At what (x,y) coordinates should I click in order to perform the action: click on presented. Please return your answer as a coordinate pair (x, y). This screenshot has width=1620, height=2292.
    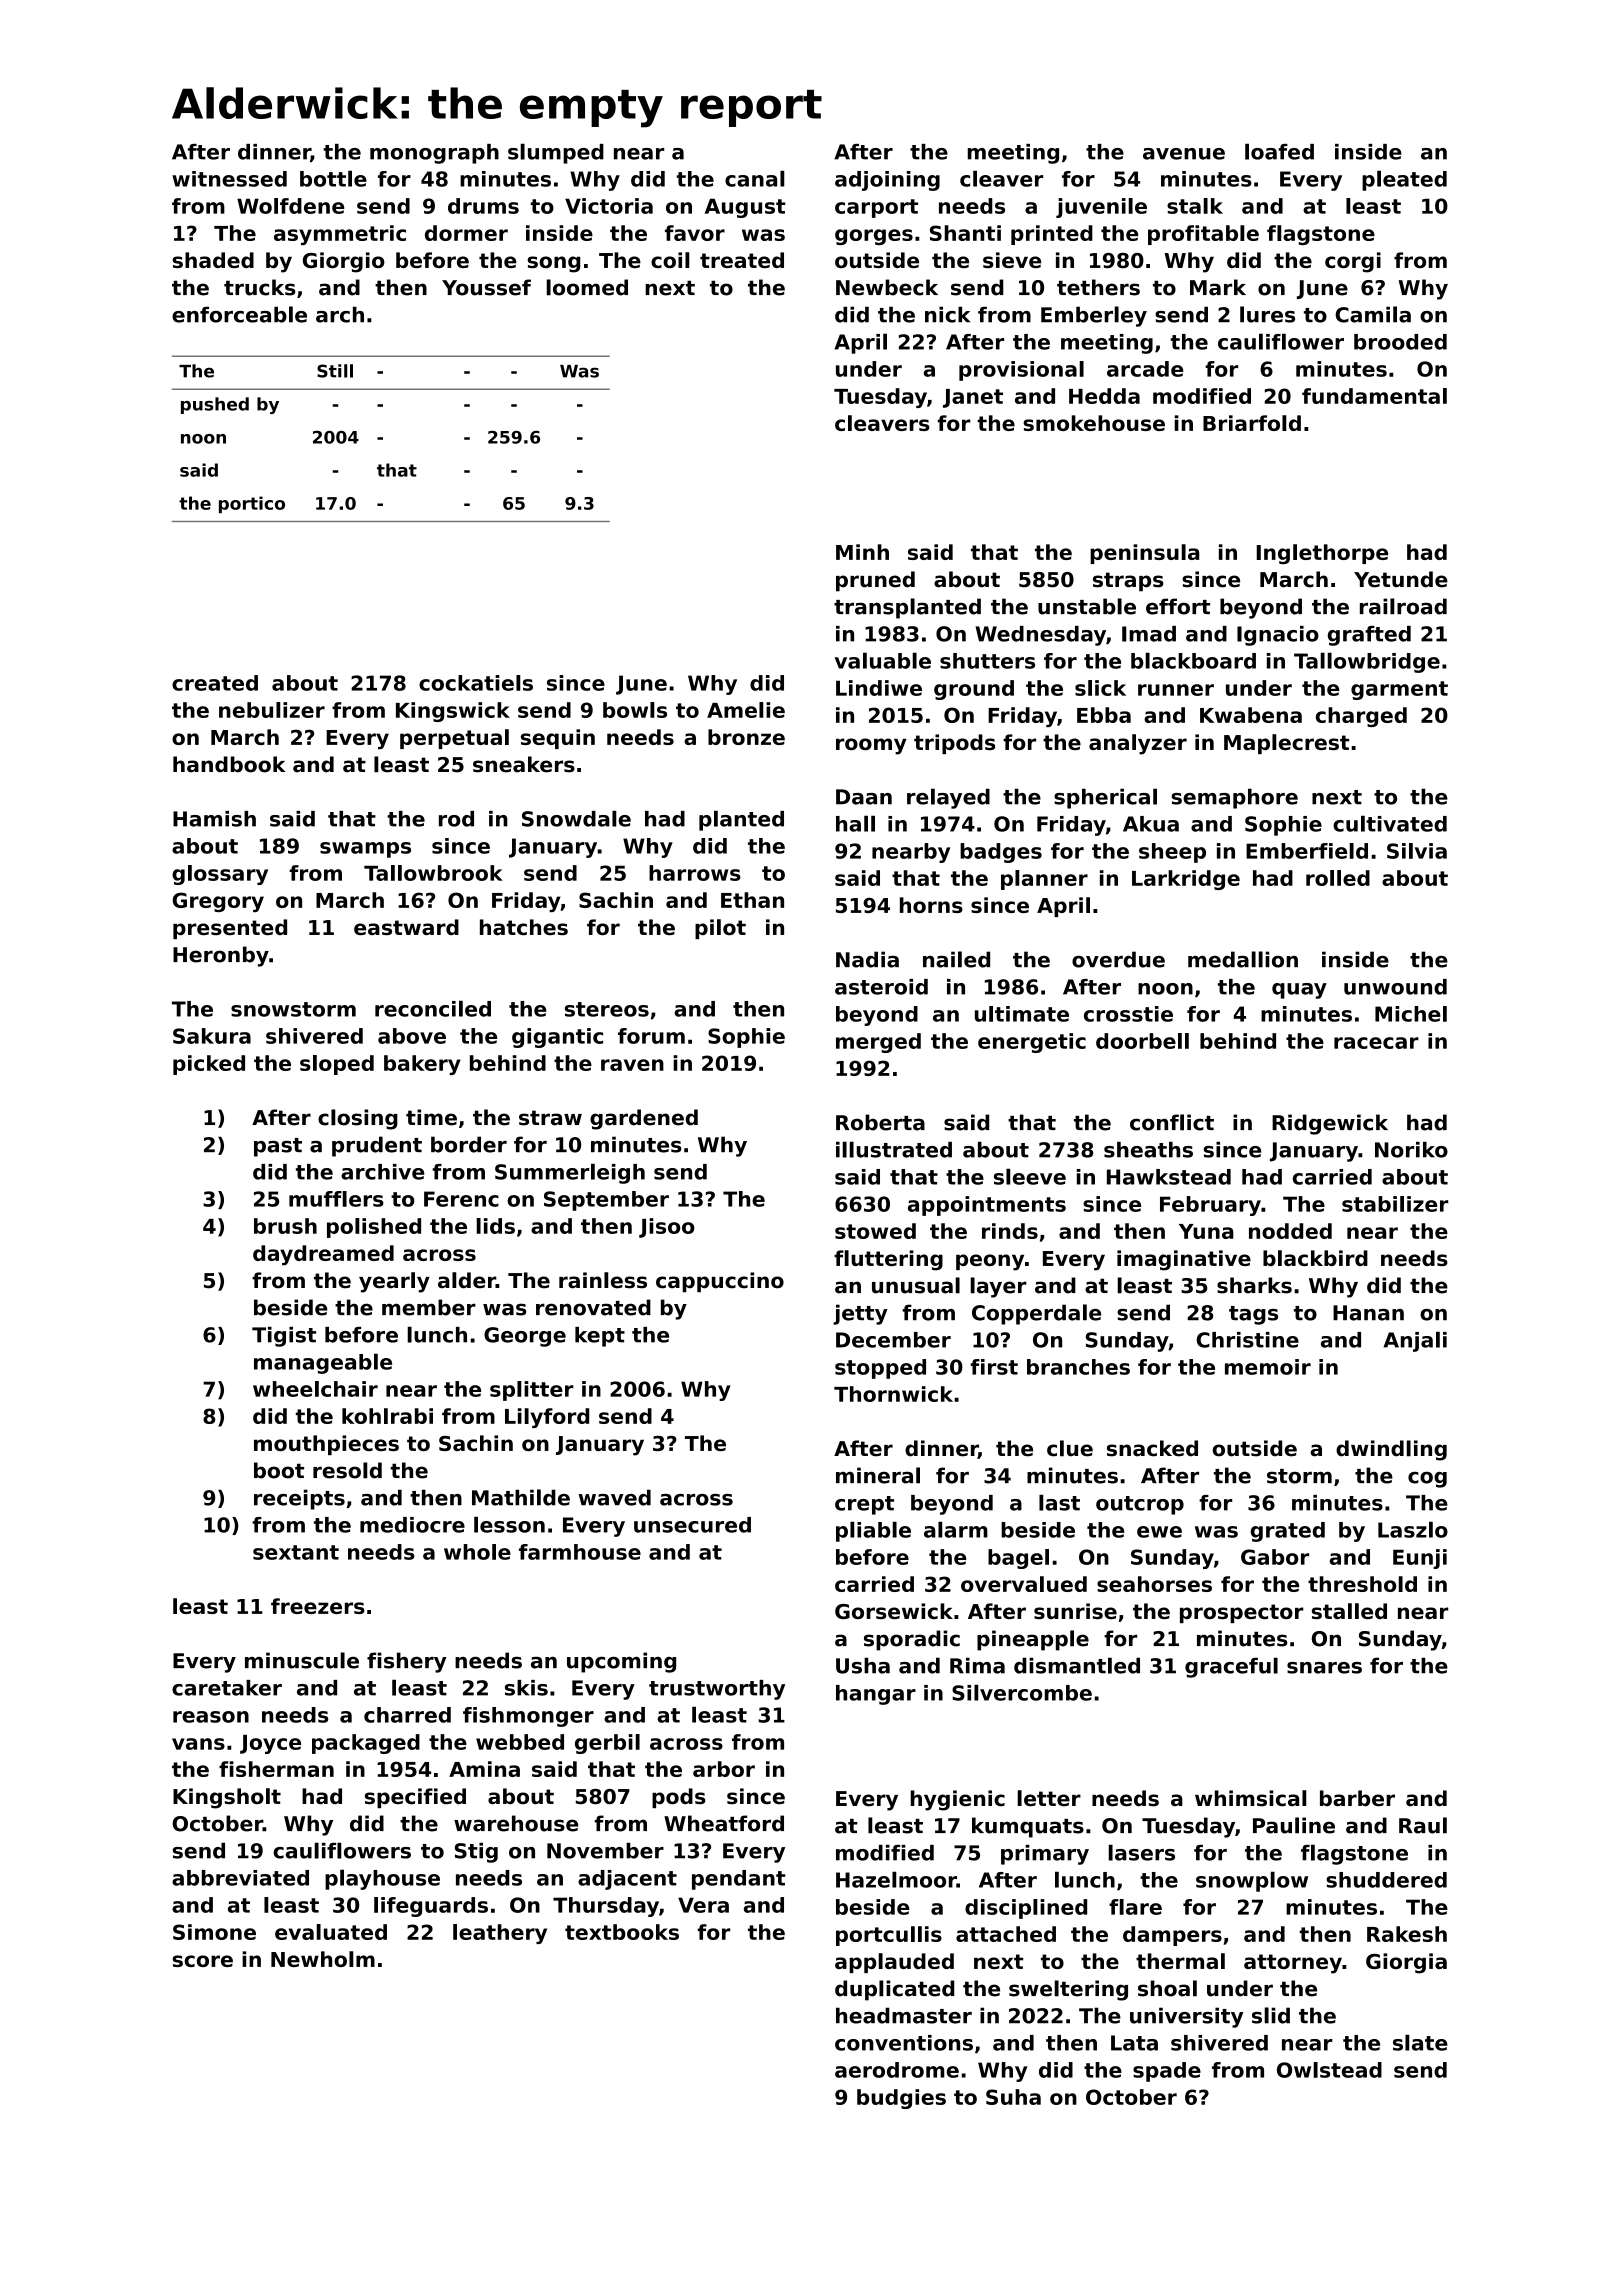
    Looking at the image, I should click on (230, 929).
